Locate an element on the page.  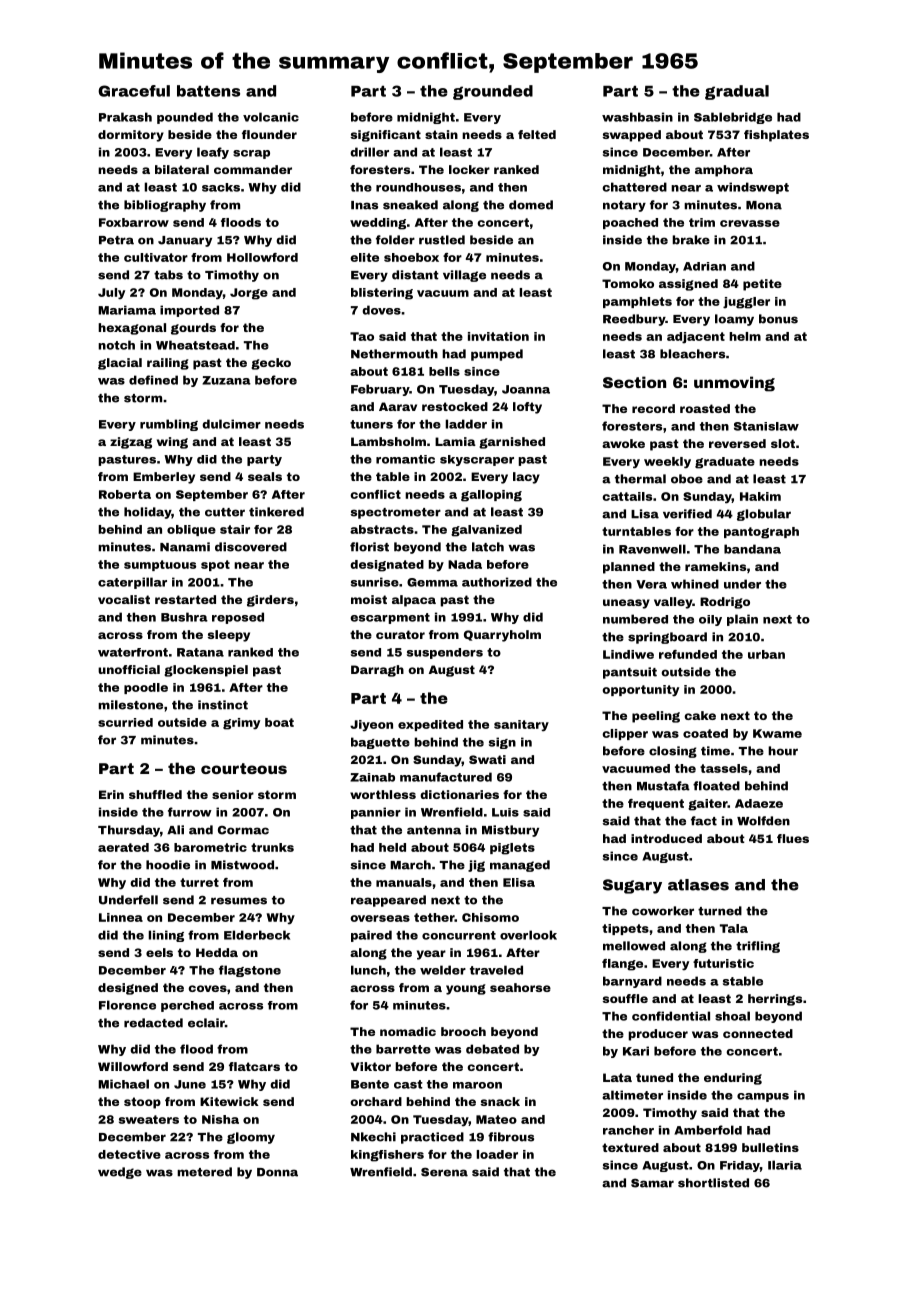
garnished is located at coordinates (512, 443).
